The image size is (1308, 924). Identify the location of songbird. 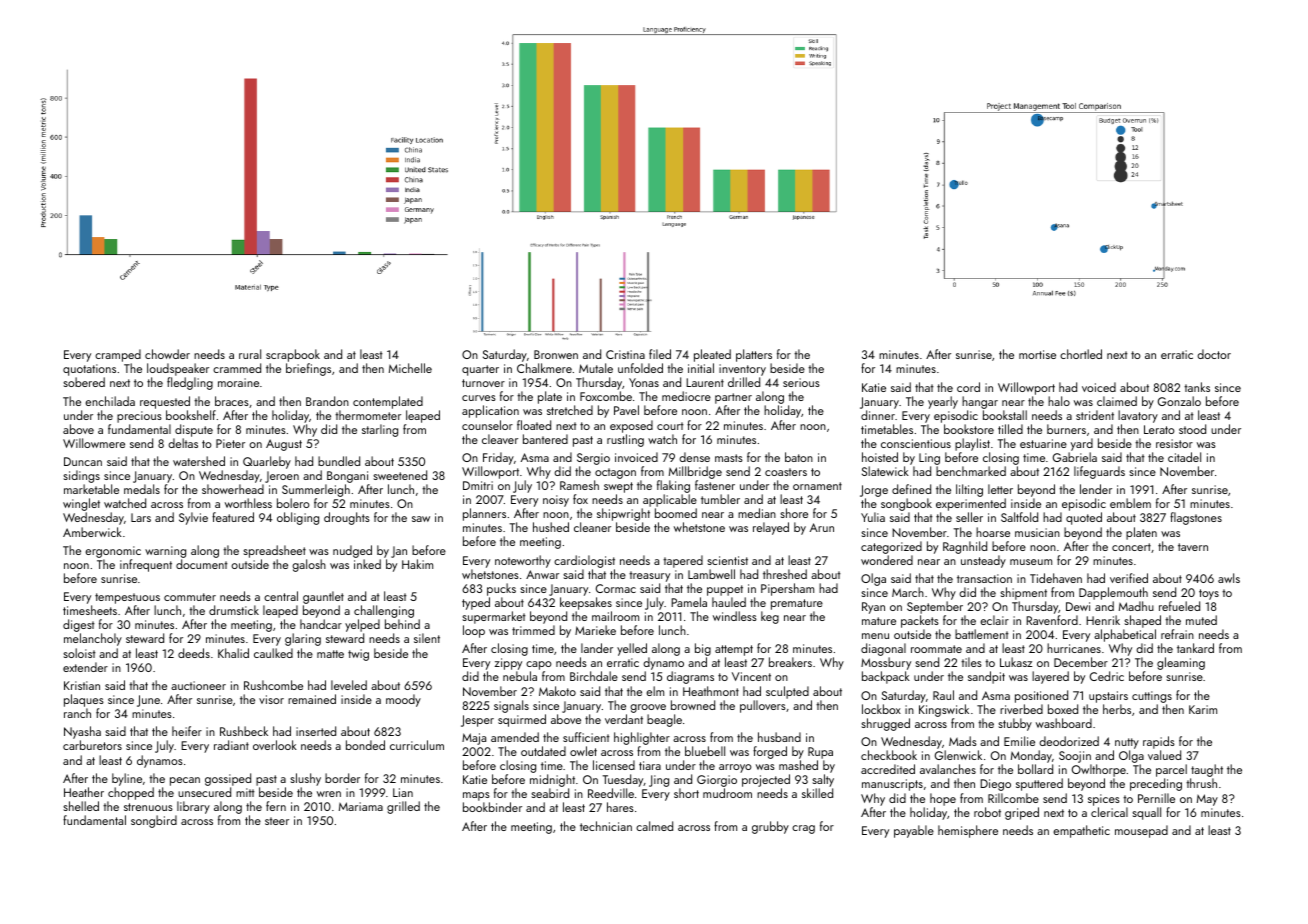
(154, 821).
